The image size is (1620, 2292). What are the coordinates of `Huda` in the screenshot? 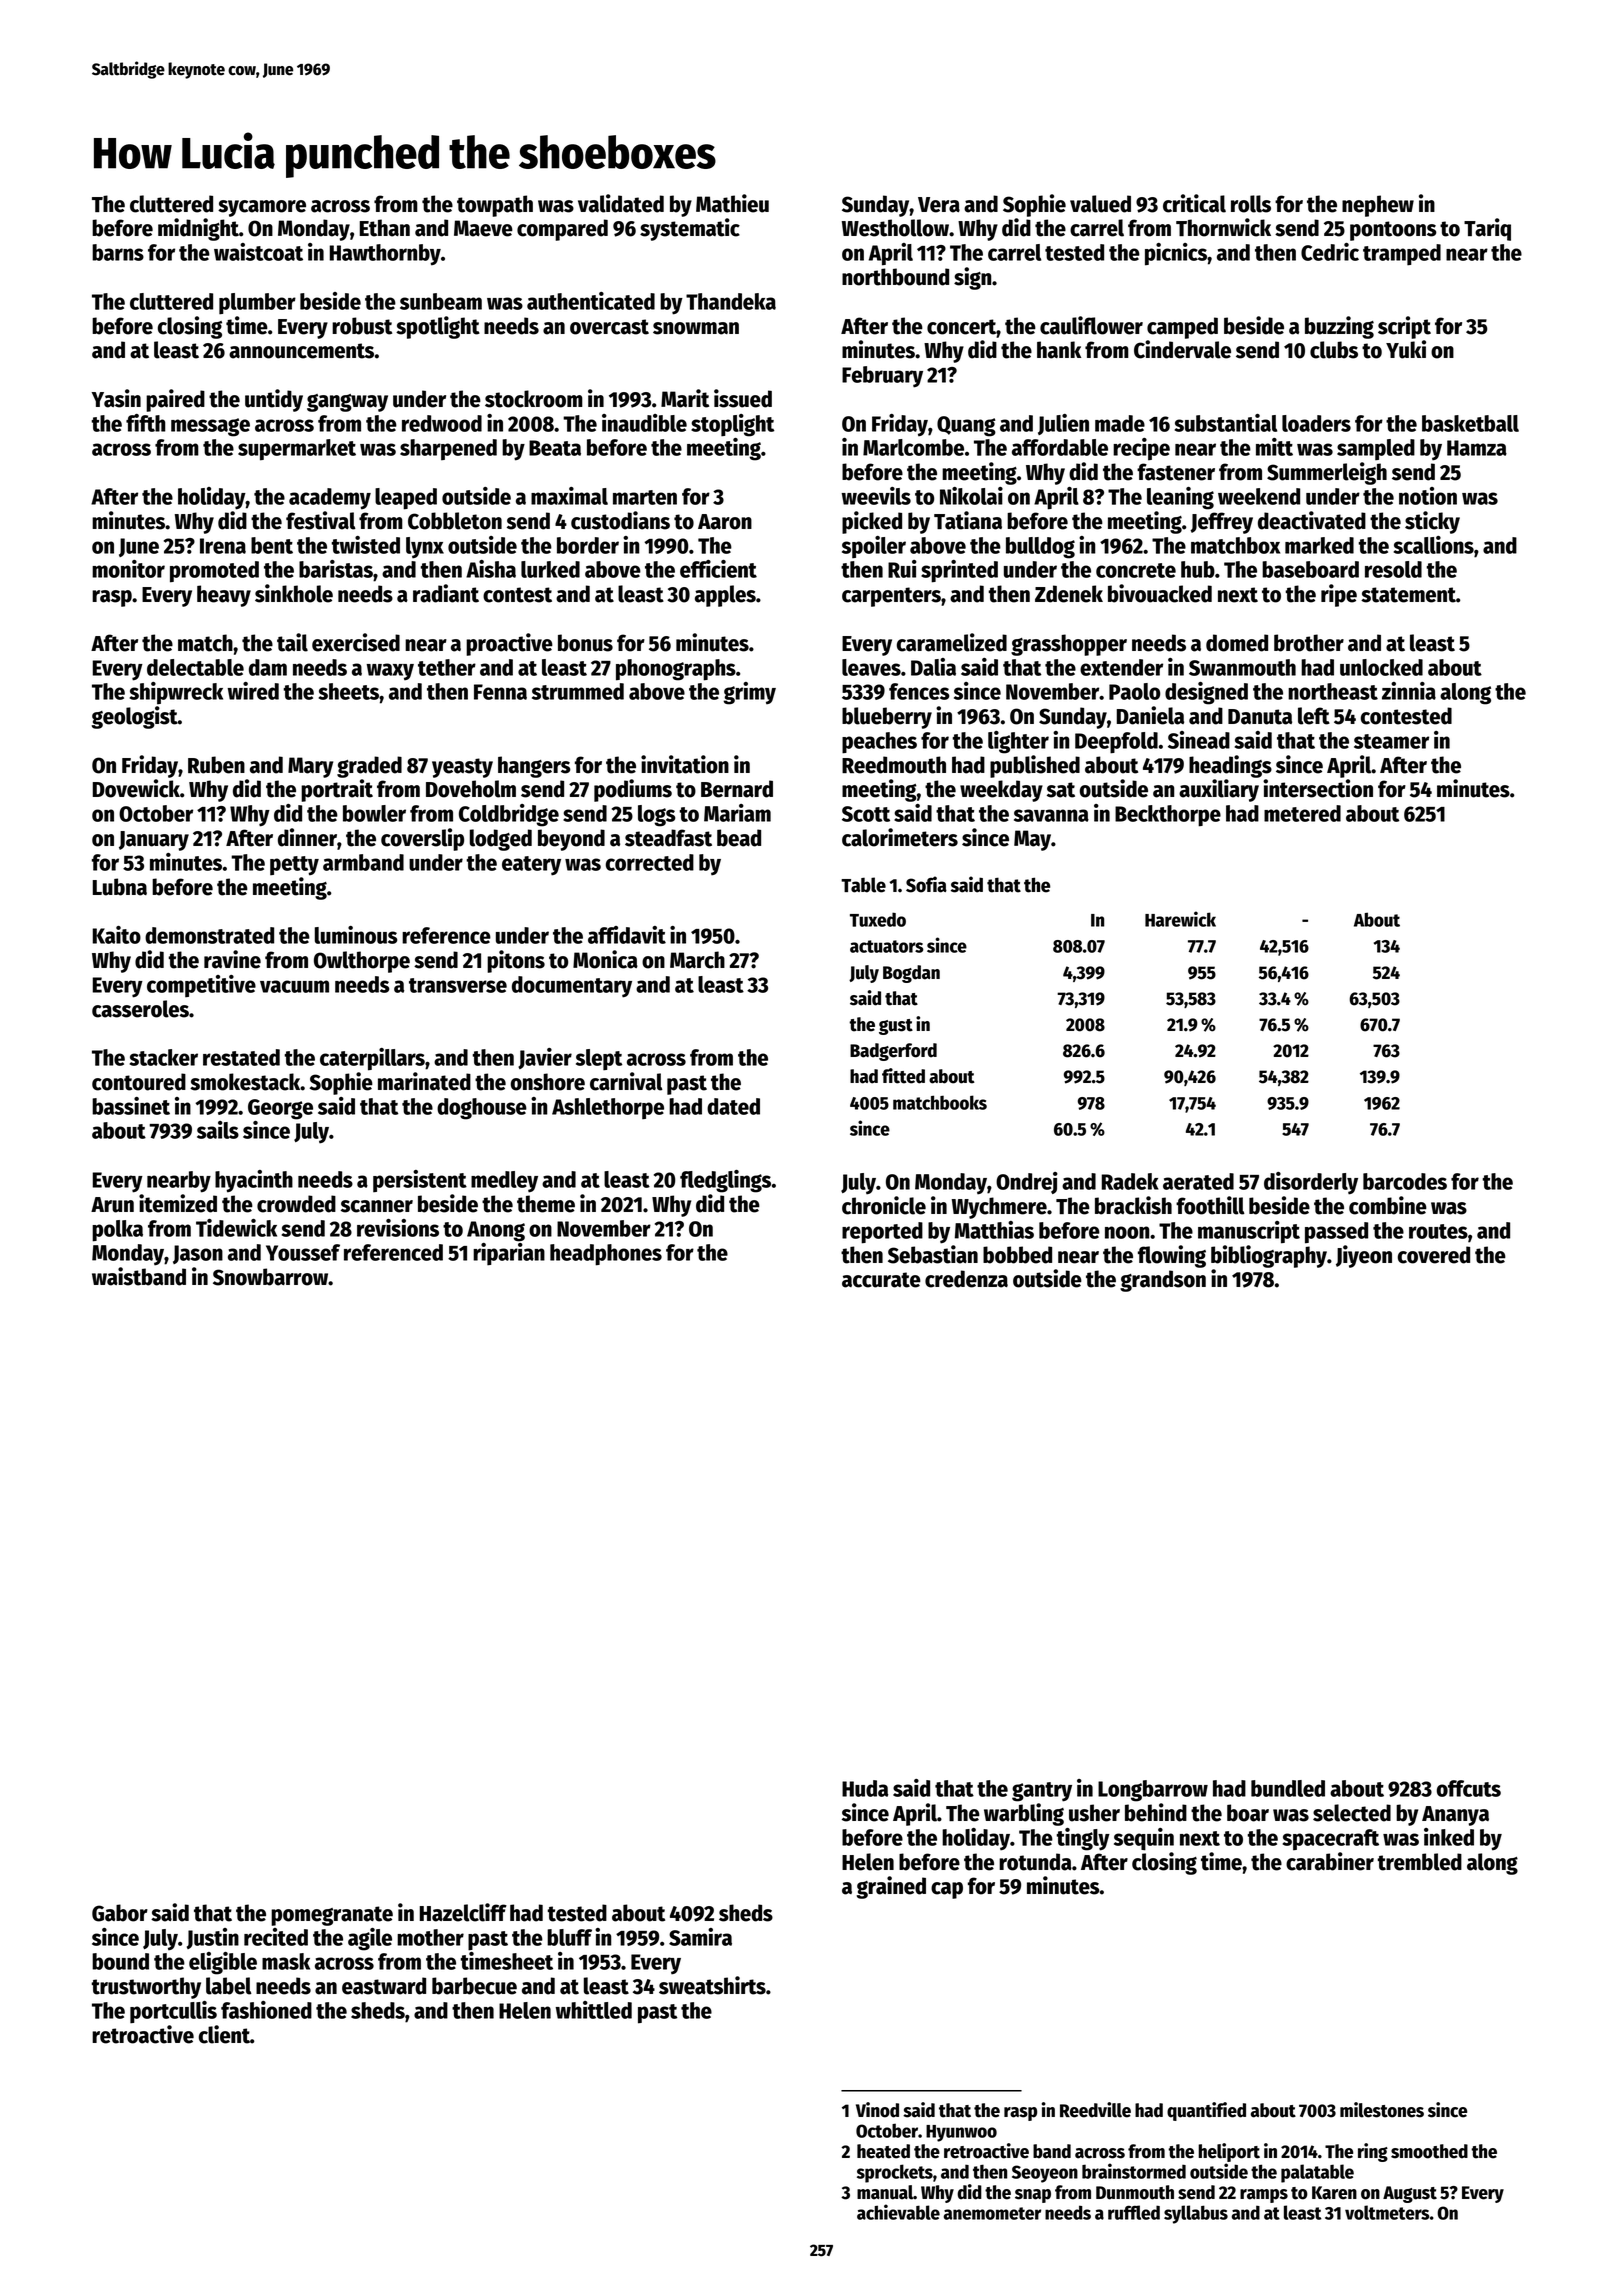 It's located at (865, 1788).
